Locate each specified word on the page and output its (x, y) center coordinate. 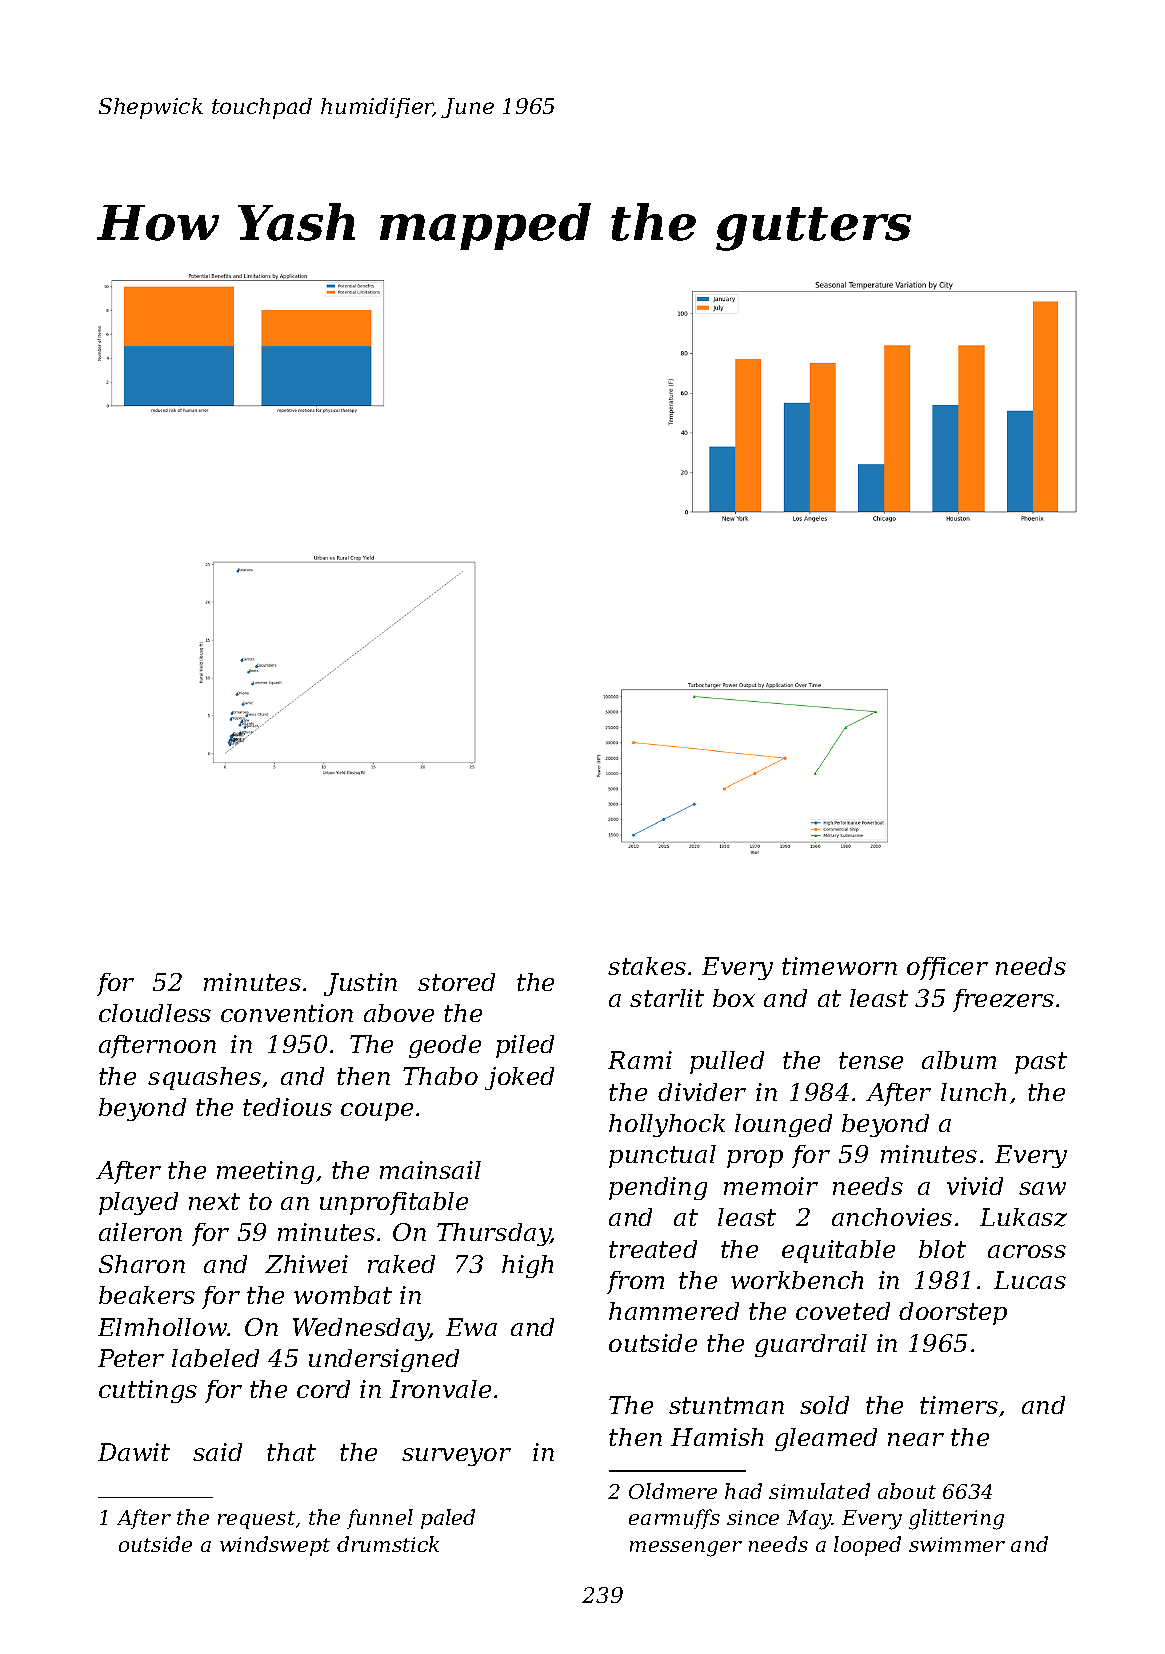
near (916, 1439)
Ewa (471, 1327)
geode (445, 1046)
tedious (287, 1107)
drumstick (388, 1544)
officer (947, 968)
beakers (147, 1295)
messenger (686, 1549)
